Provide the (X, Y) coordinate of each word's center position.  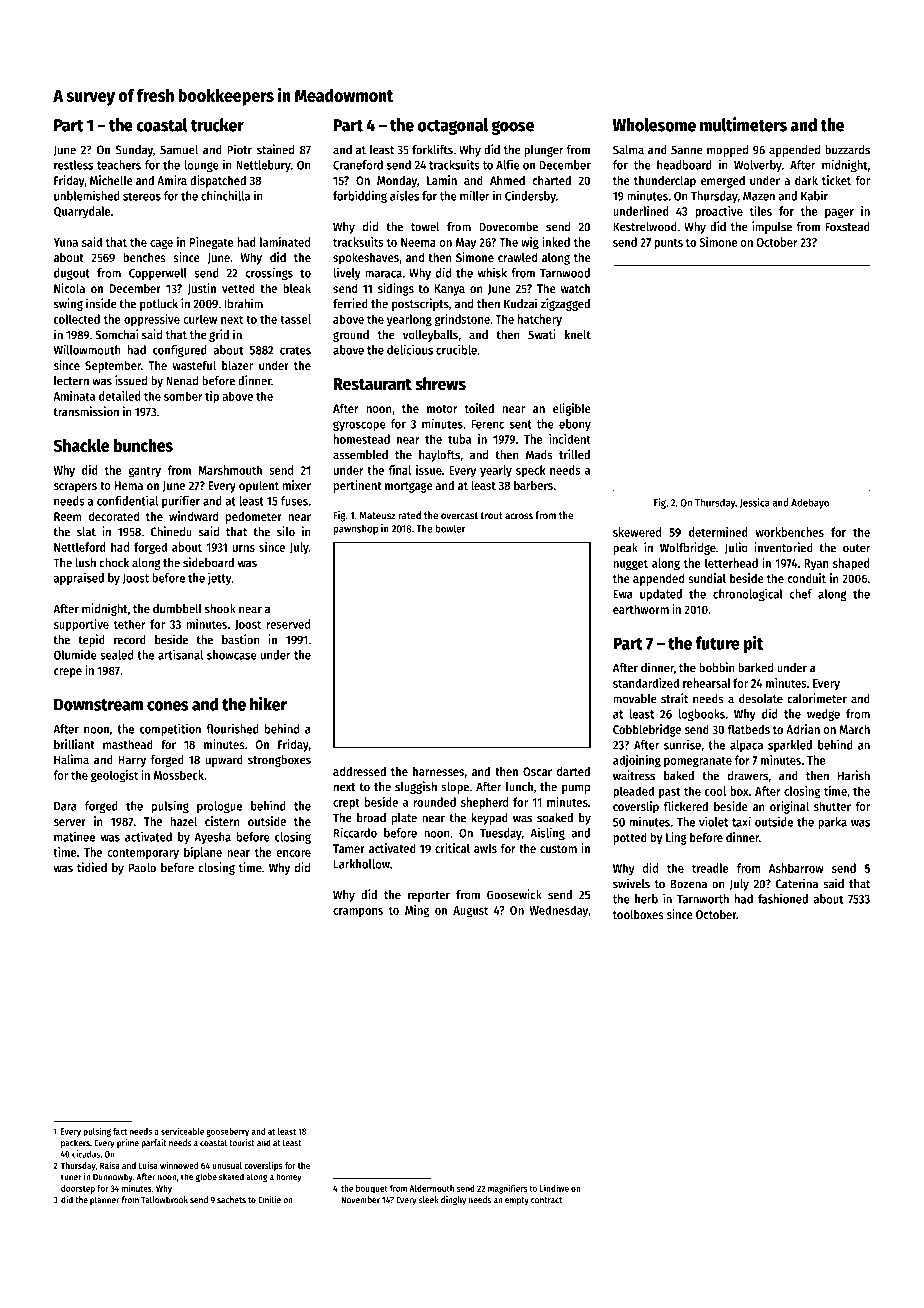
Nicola (69, 288)
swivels (631, 883)
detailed (120, 396)
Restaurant (373, 384)
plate (404, 819)
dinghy (453, 1200)
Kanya (450, 290)
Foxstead (847, 227)
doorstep (78, 1189)
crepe (68, 673)
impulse (772, 227)
